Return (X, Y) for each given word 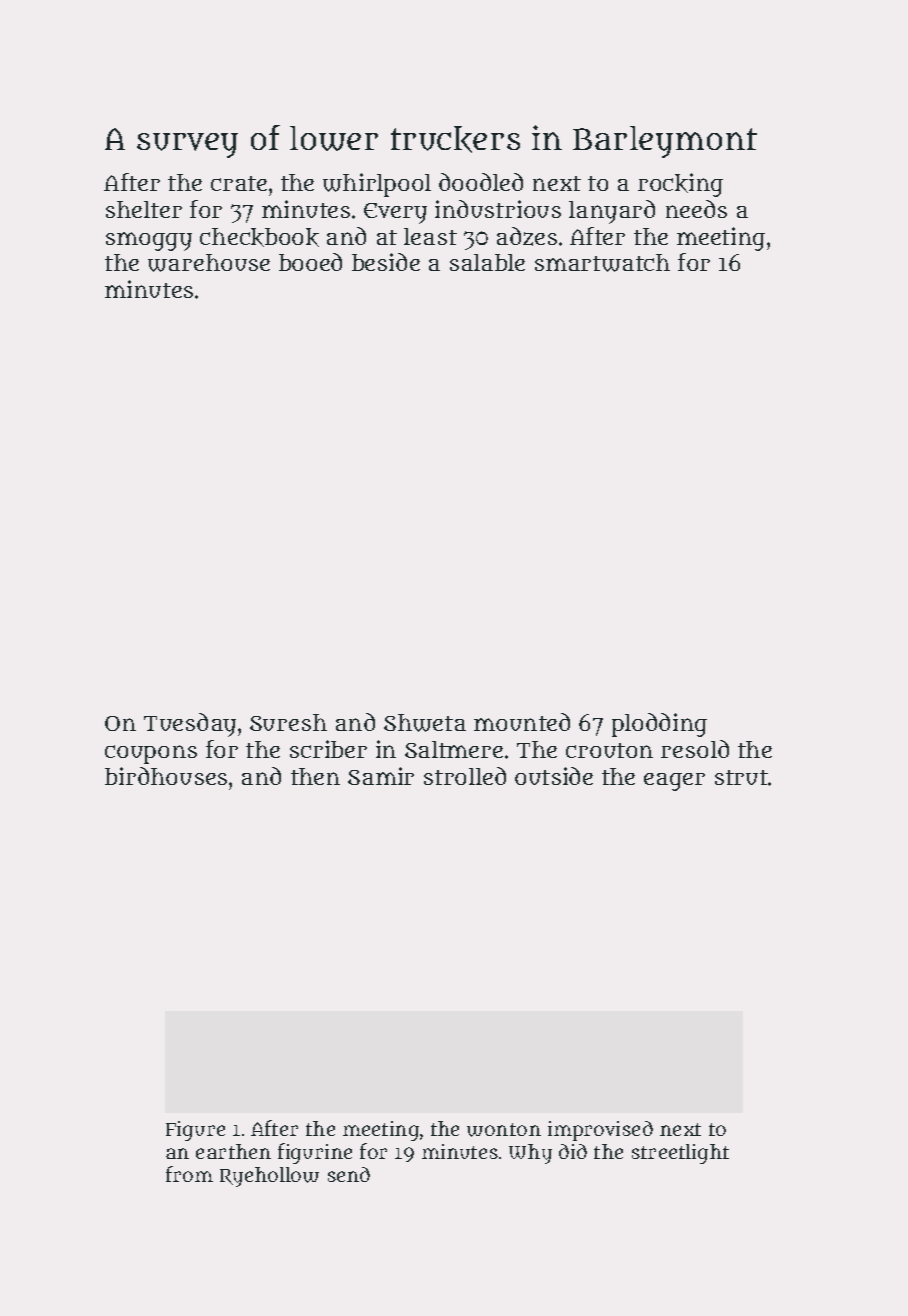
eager (674, 782)
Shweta (425, 723)
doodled (481, 182)
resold (695, 749)
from (189, 1174)
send (349, 1174)
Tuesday (190, 725)
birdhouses (166, 776)
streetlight (680, 1154)
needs (696, 209)
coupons (151, 754)
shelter (144, 209)
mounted (522, 722)
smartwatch (602, 263)
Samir (381, 776)
